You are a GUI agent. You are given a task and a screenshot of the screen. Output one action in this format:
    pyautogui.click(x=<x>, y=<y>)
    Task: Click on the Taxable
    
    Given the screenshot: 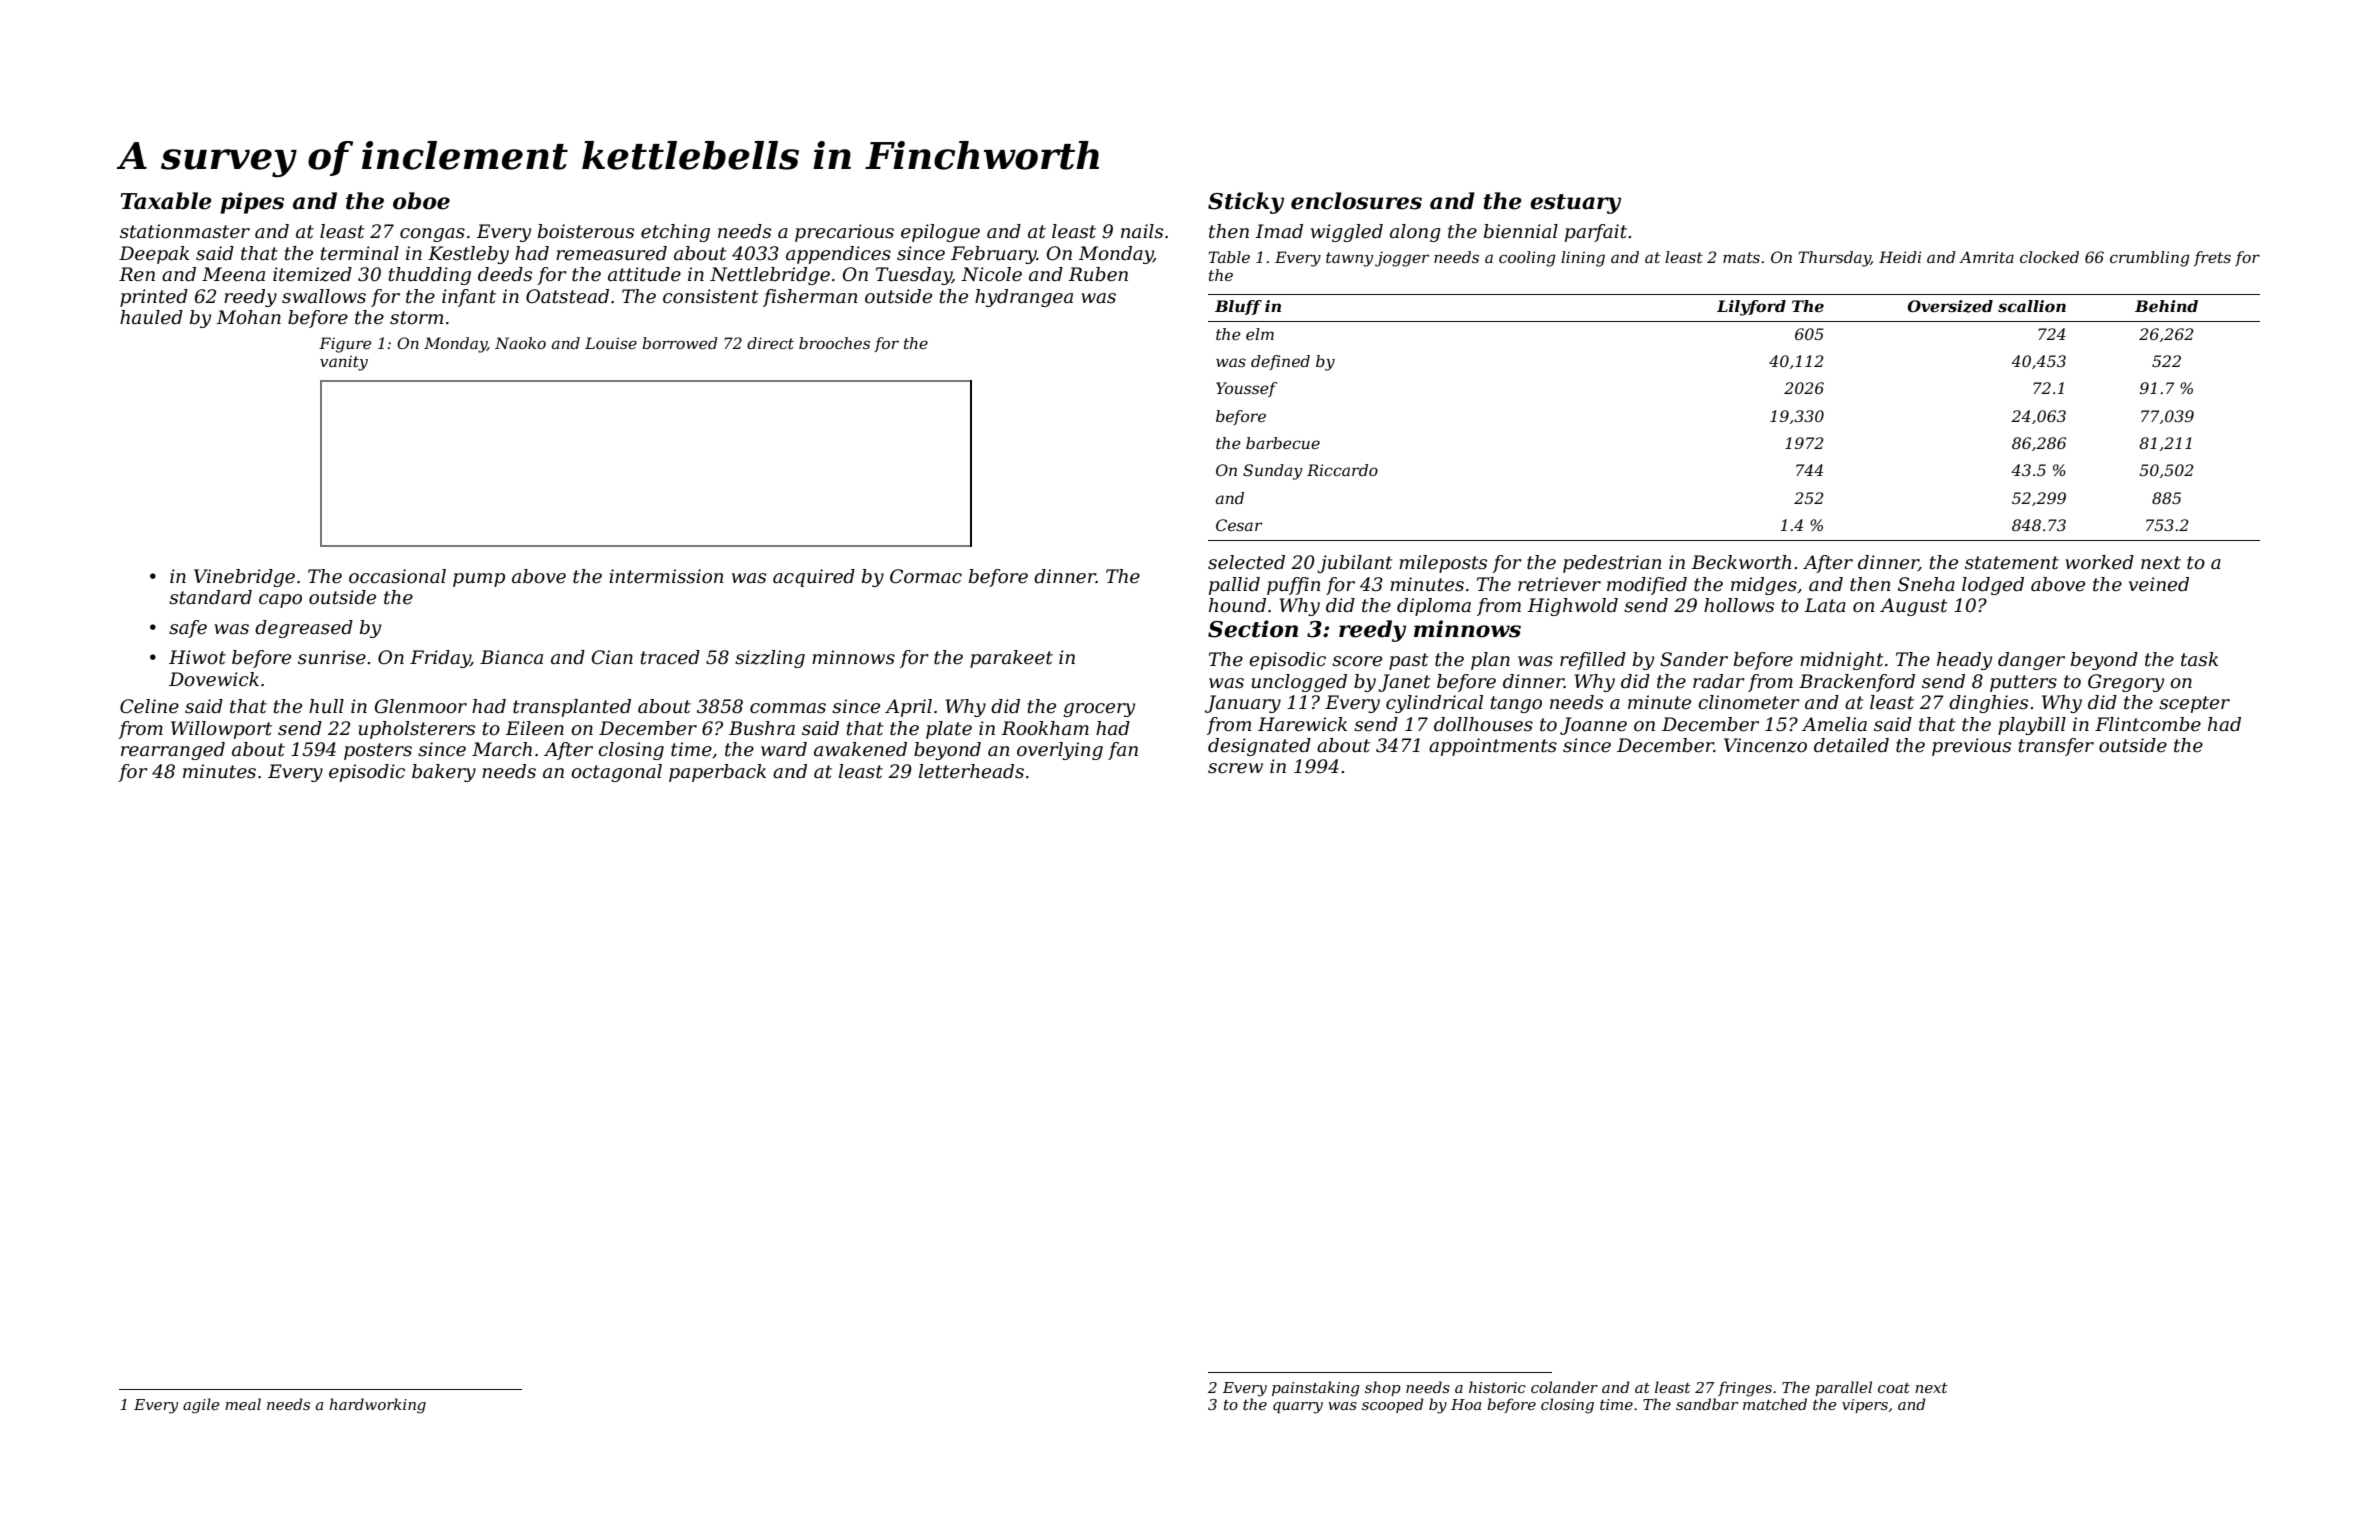 What is the action you would take?
    pyautogui.click(x=166, y=201)
